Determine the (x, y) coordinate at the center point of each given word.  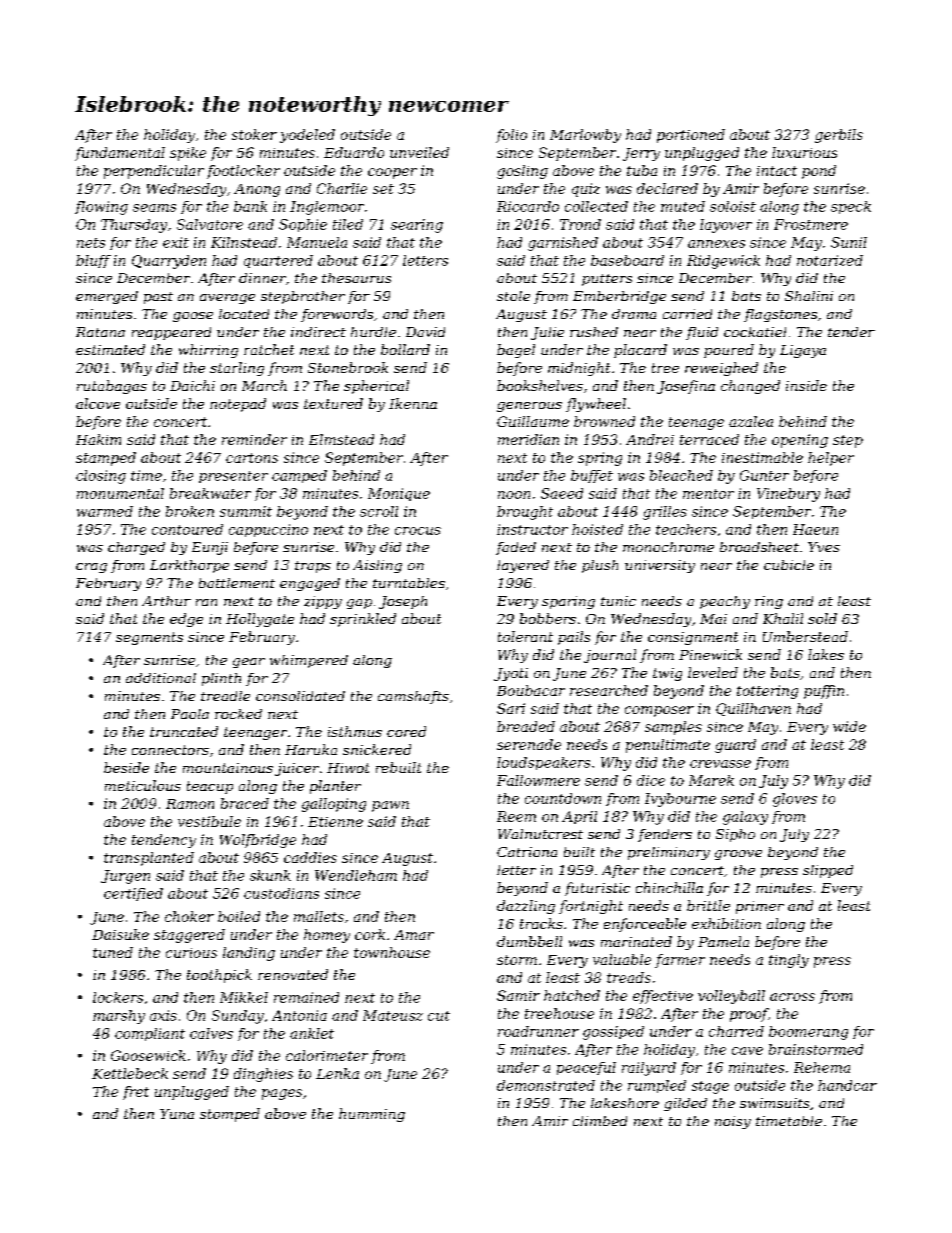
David (425, 332)
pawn (390, 806)
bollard (405, 349)
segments (149, 638)
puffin (824, 692)
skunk (270, 875)
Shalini (809, 296)
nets (91, 243)
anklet (312, 1033)
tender (851, 332)
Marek (711, 780)
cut (439, 1016)
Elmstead (341, 439)
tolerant (525, 636)
